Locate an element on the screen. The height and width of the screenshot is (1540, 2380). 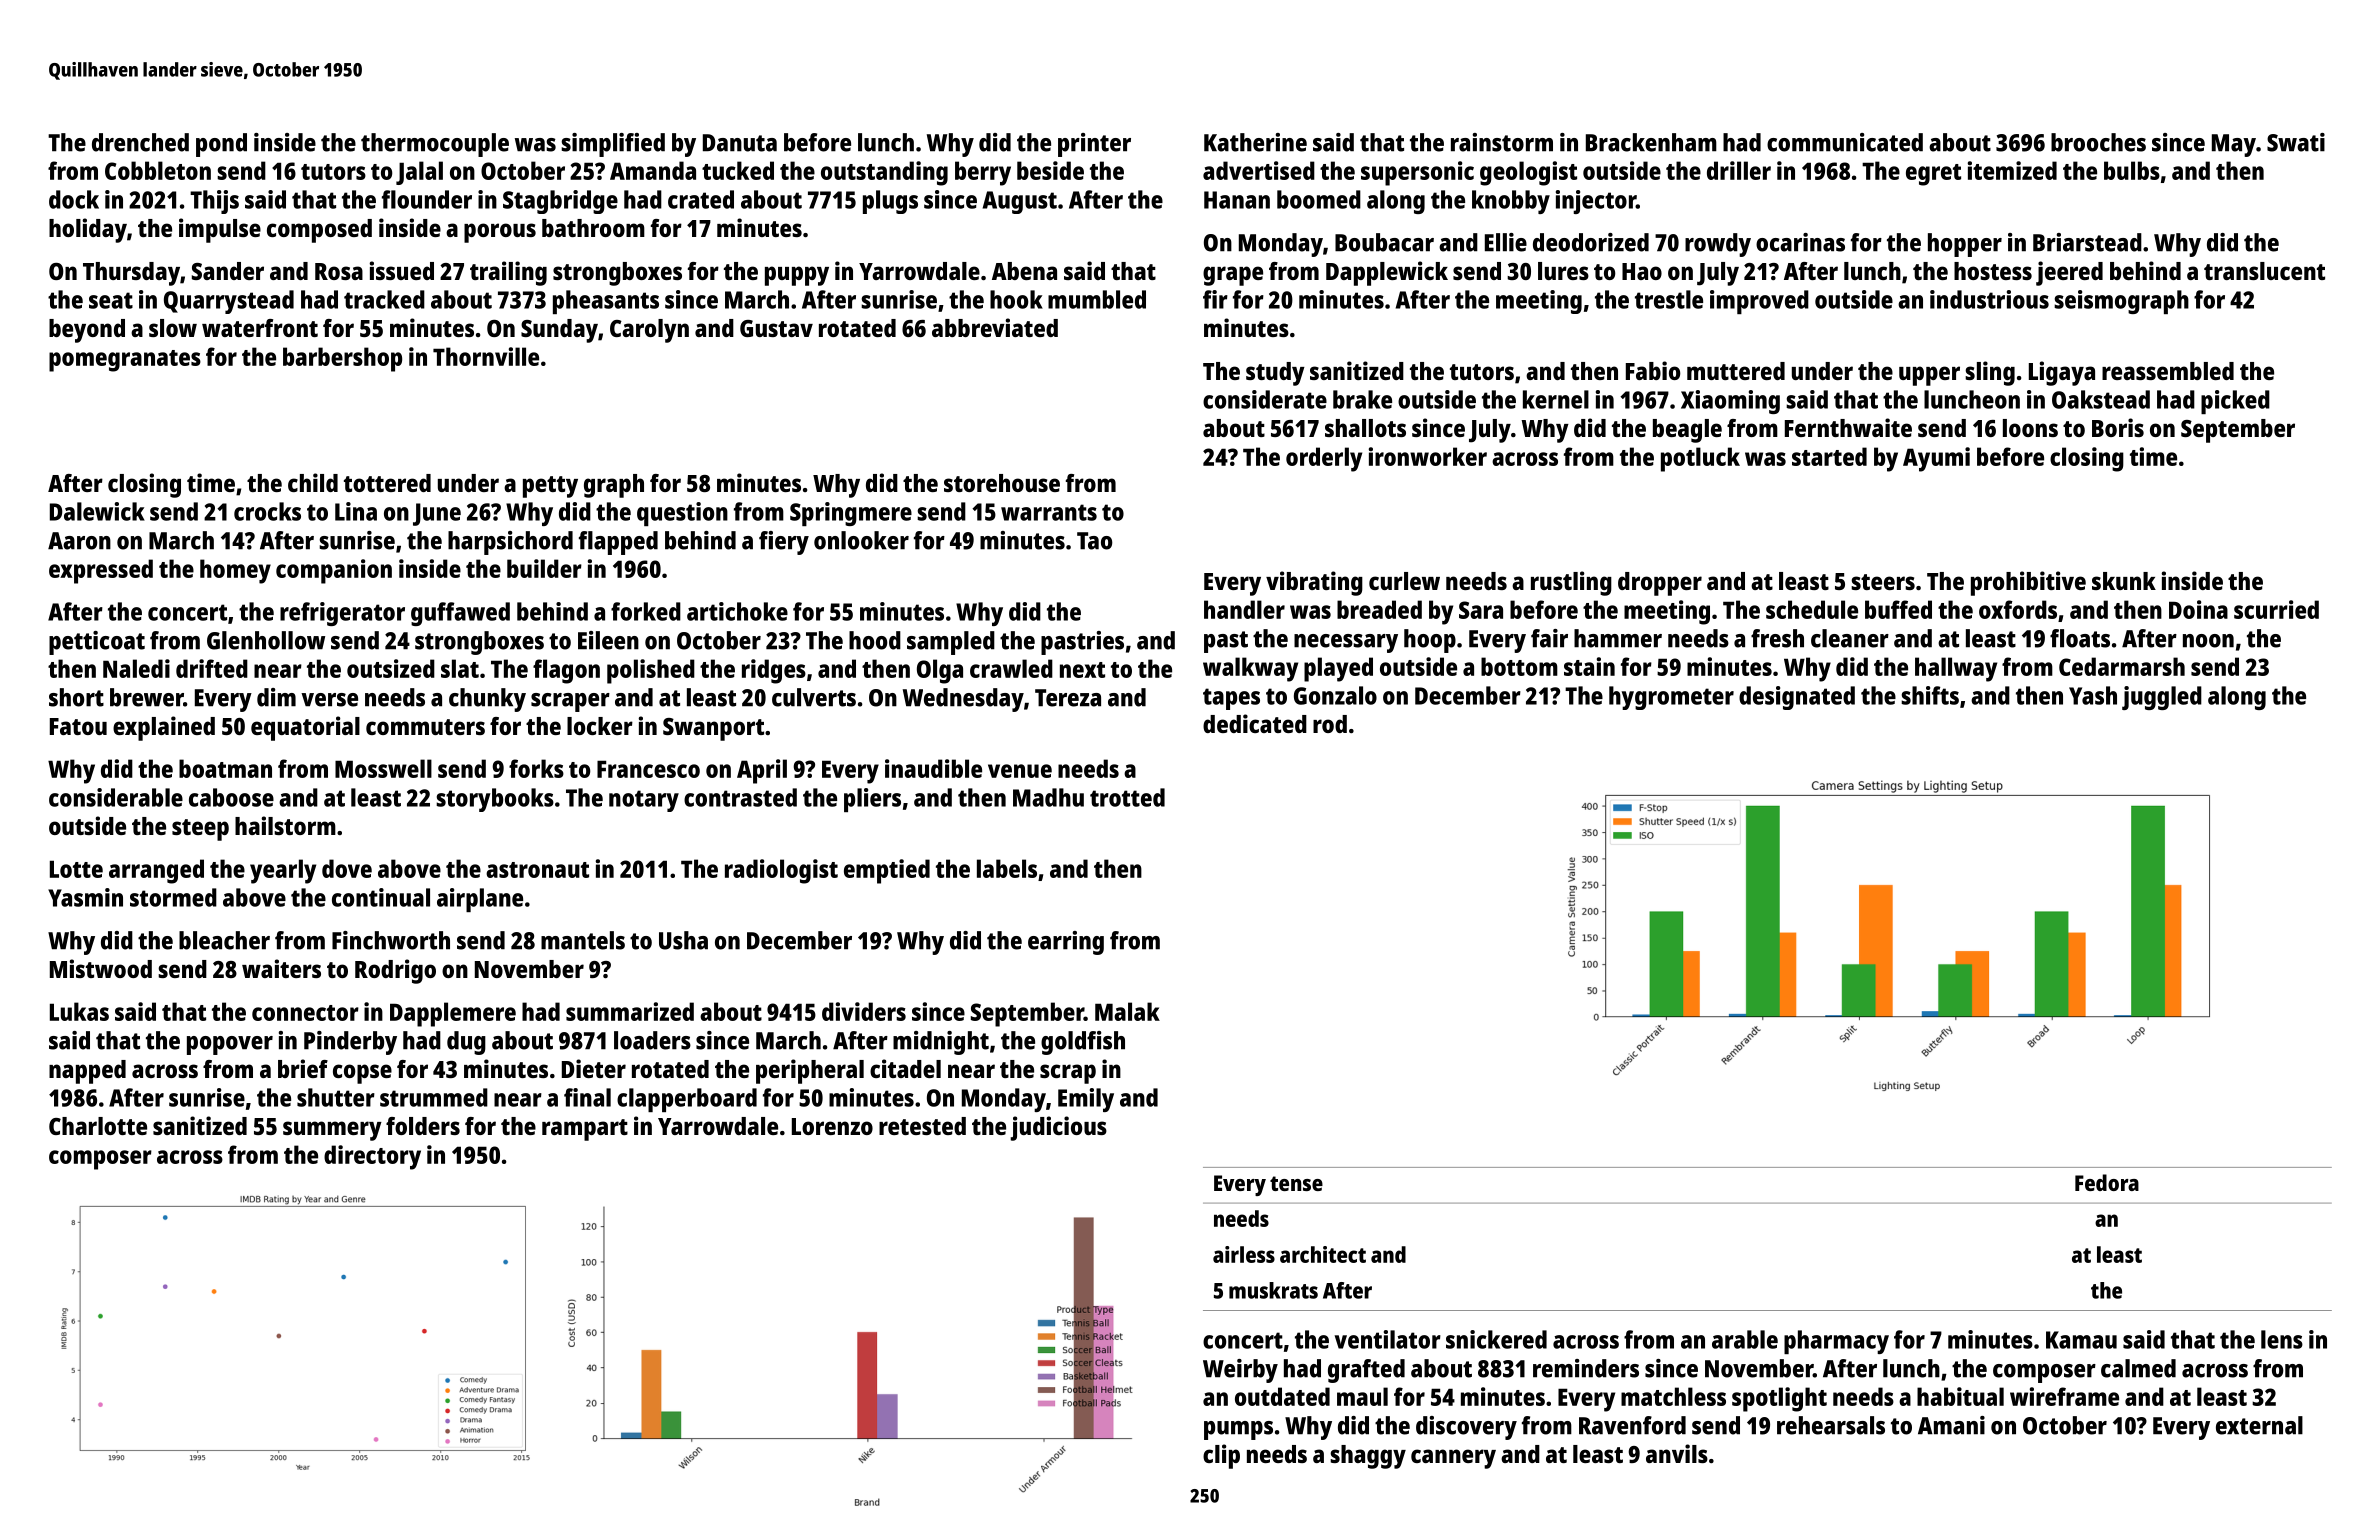
anvils is located at coordinates (1677, 1453).
